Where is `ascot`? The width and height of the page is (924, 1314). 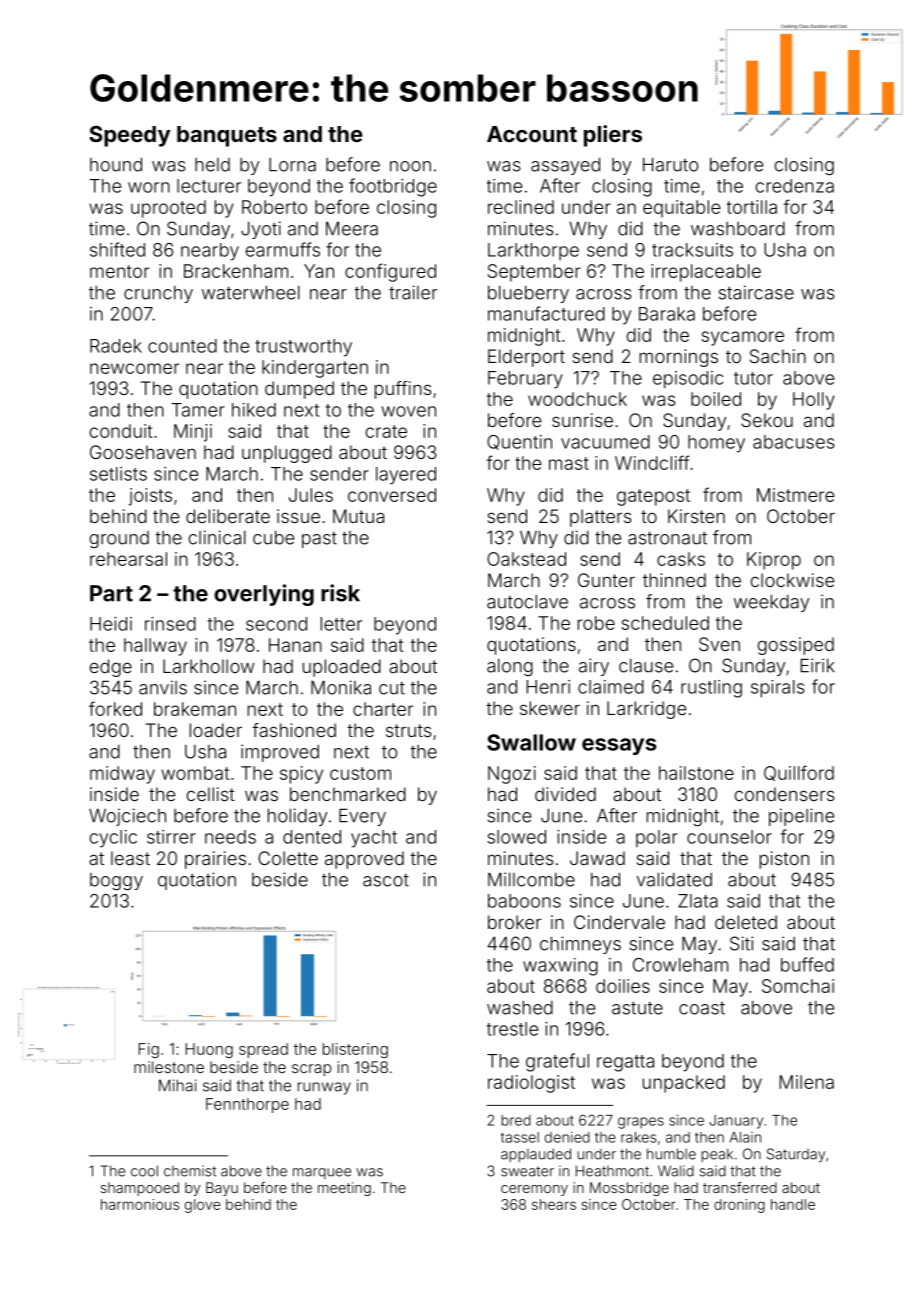 ascot is located at coordinates (386, 880).
